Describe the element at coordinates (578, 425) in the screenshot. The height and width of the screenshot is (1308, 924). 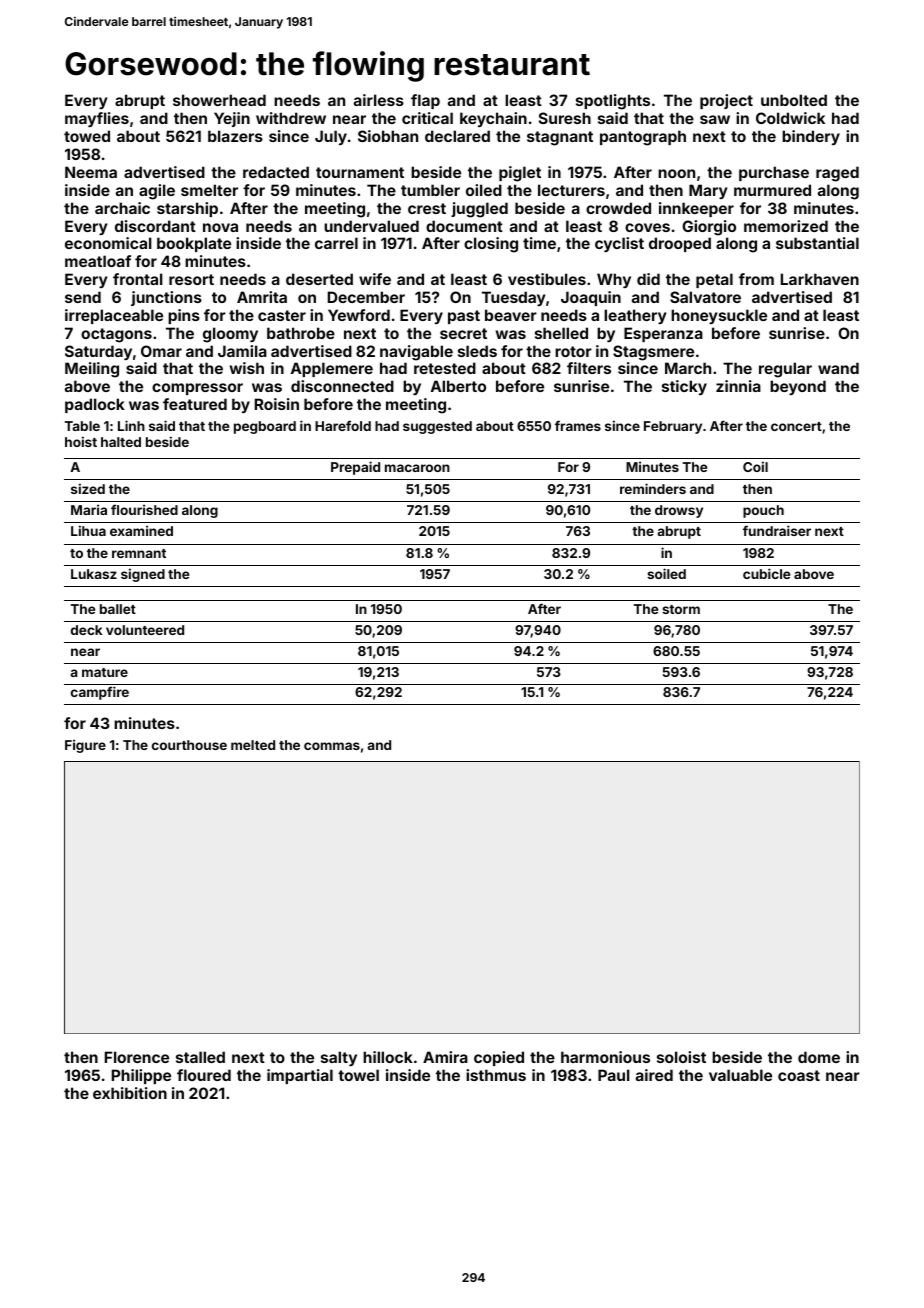
I see `frames` at that location.
